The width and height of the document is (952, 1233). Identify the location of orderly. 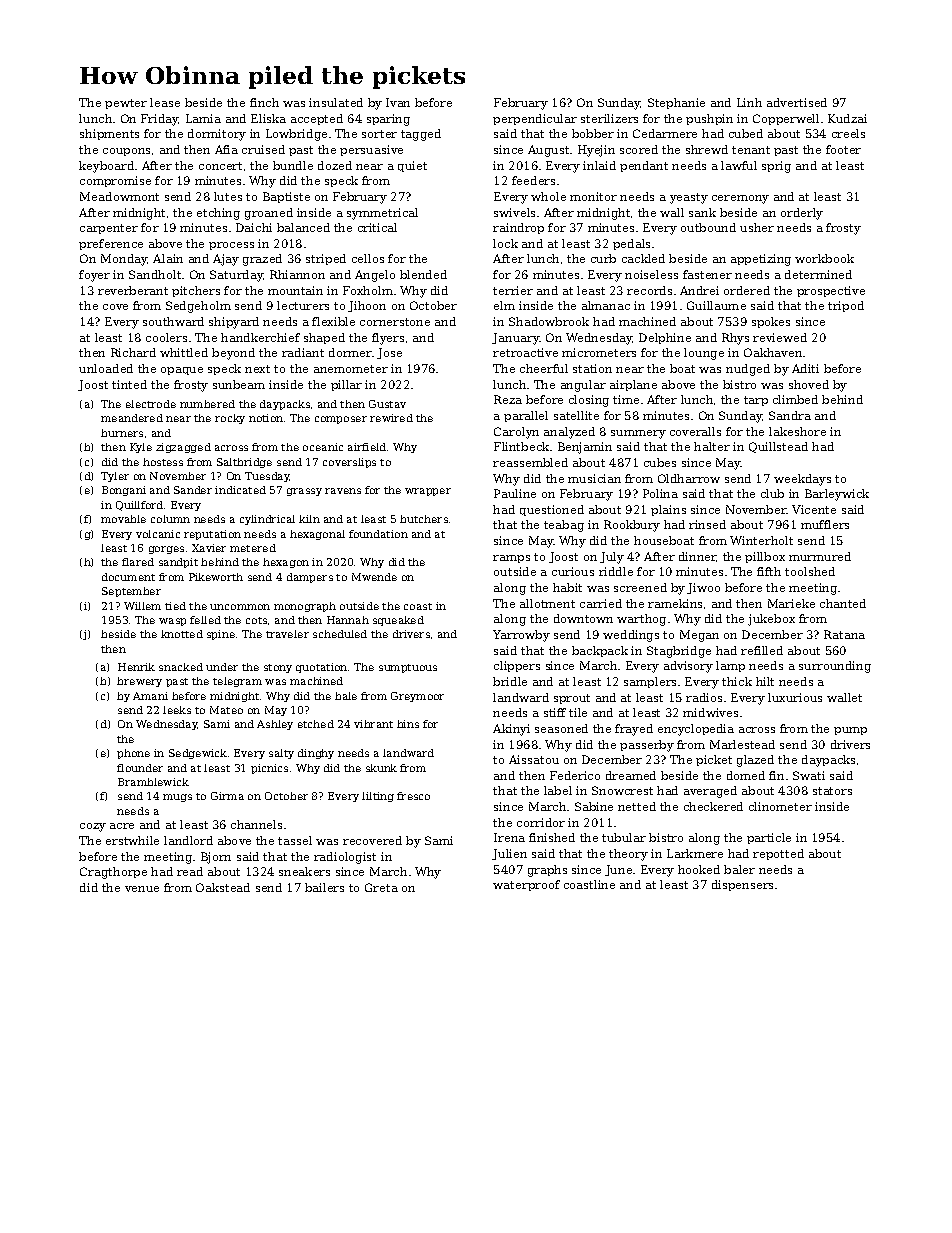
(802, 214).
